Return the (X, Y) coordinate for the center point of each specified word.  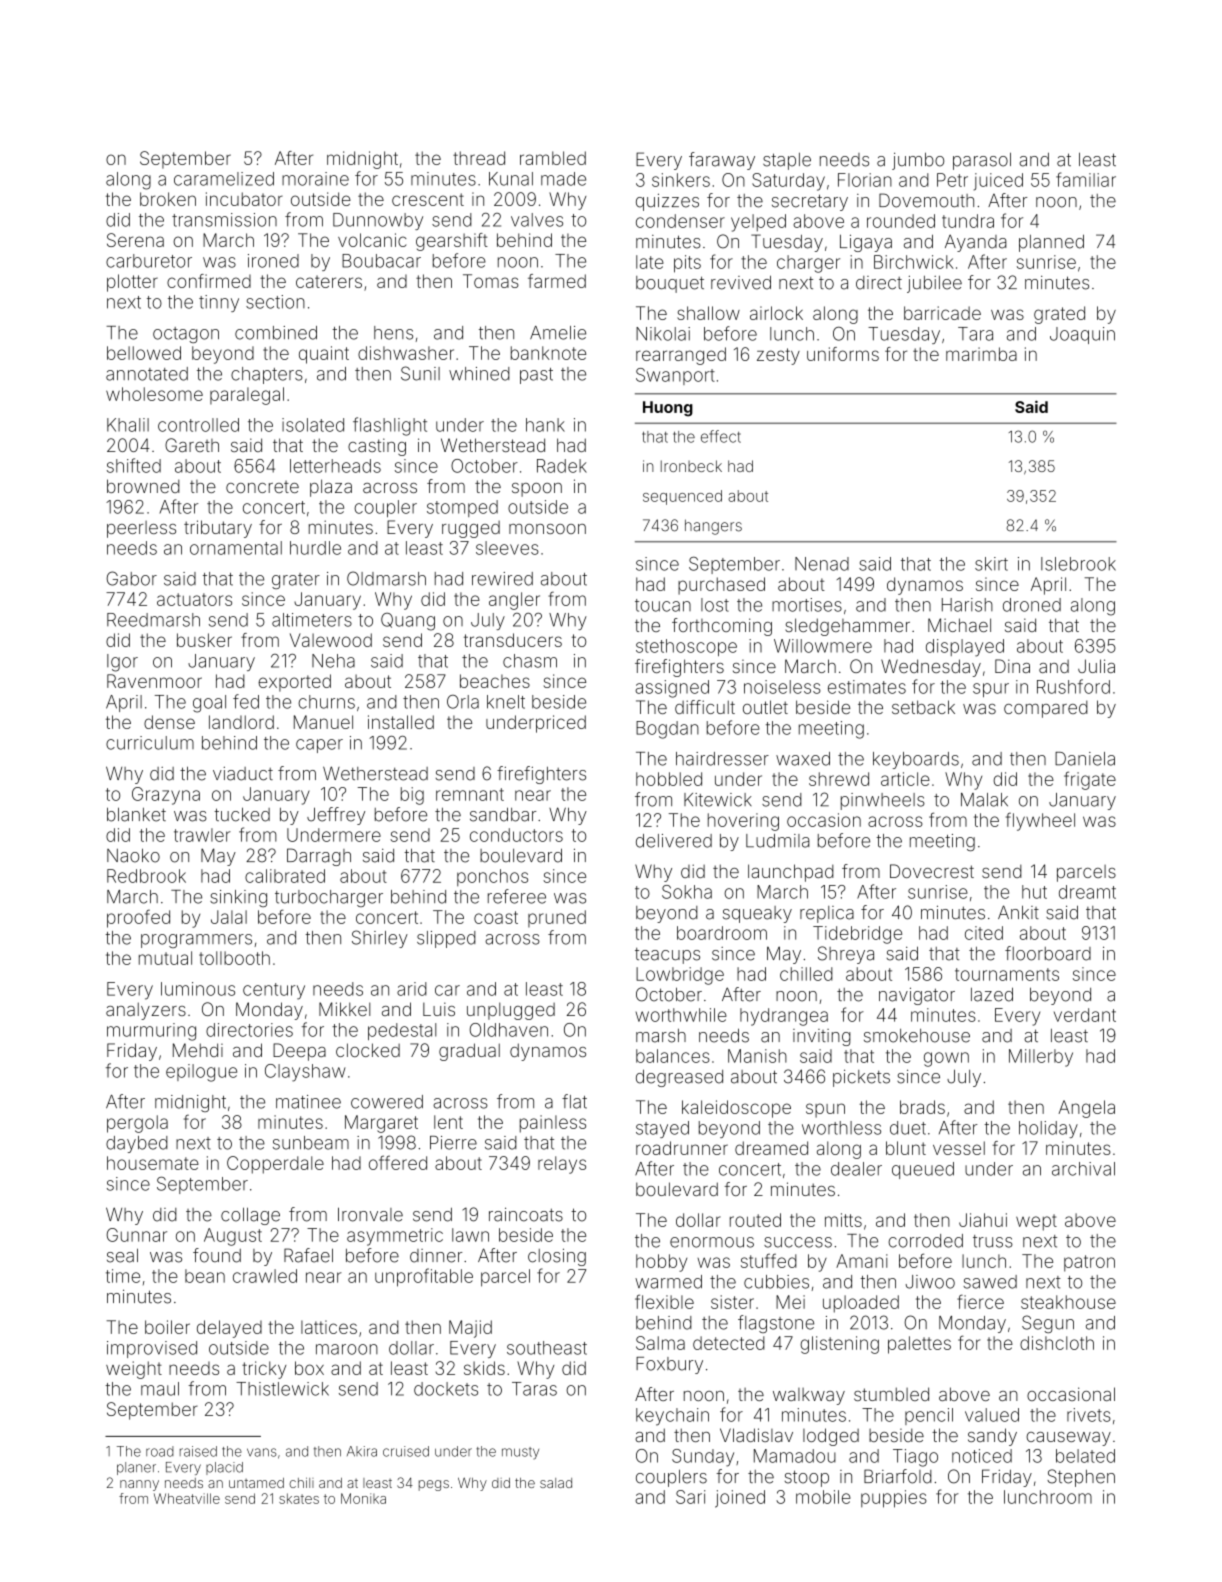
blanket (136, 814)
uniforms (843, 354)
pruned (557, 918)
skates (299, 1498)
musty (520, 1453)
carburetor (149, 261)
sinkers (681, 180)
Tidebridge (857, 935)
